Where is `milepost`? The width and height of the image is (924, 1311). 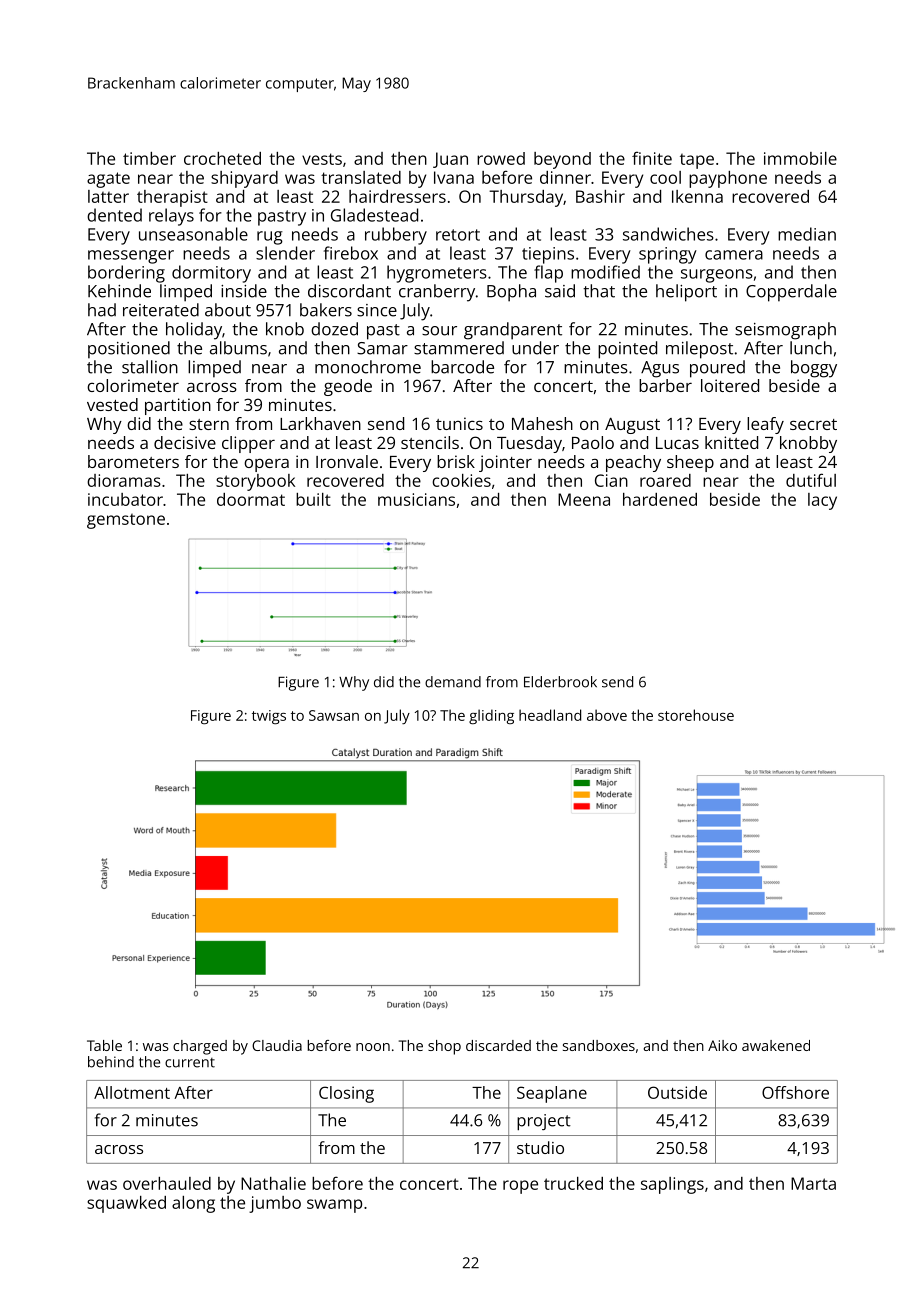 milepost is located at coordinates (699, 350).
